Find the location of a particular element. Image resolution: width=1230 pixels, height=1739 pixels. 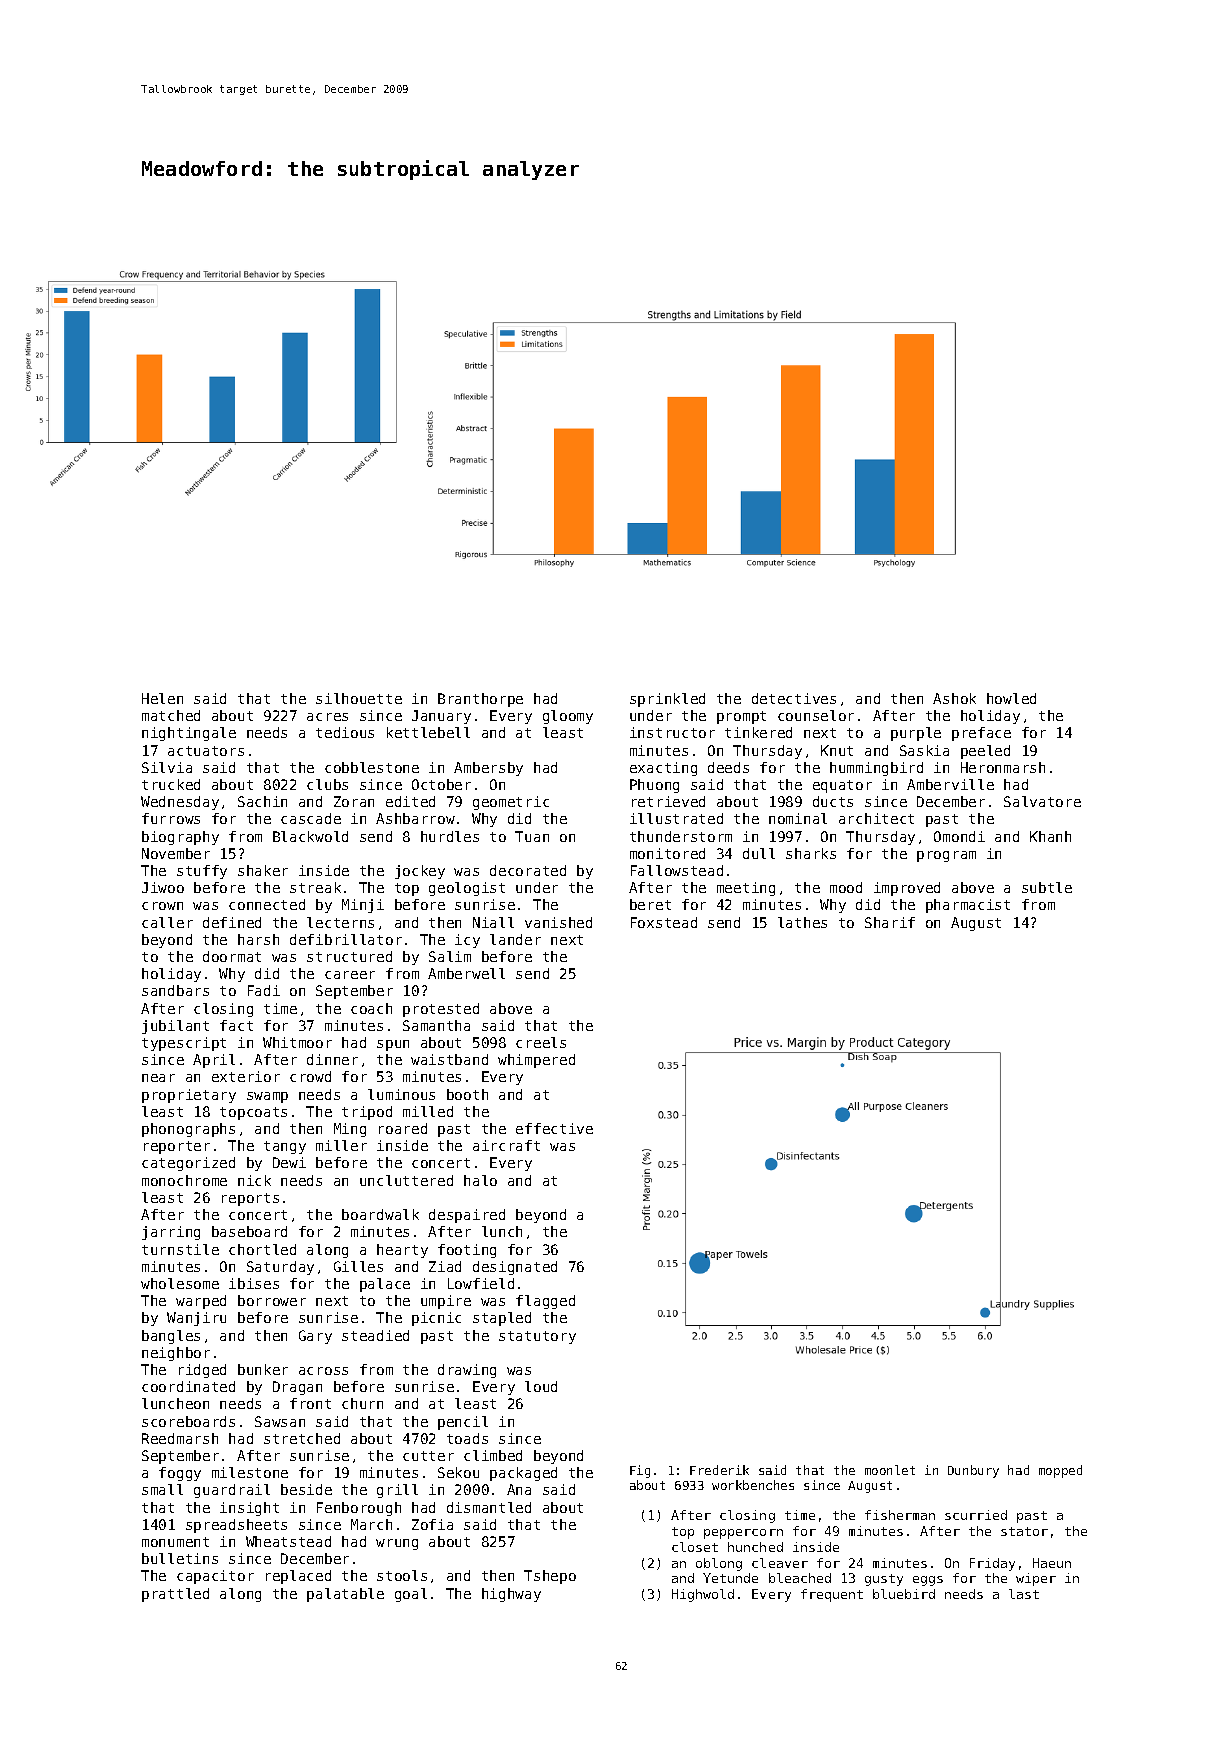

designated is located at coordinates (515, 1268).
